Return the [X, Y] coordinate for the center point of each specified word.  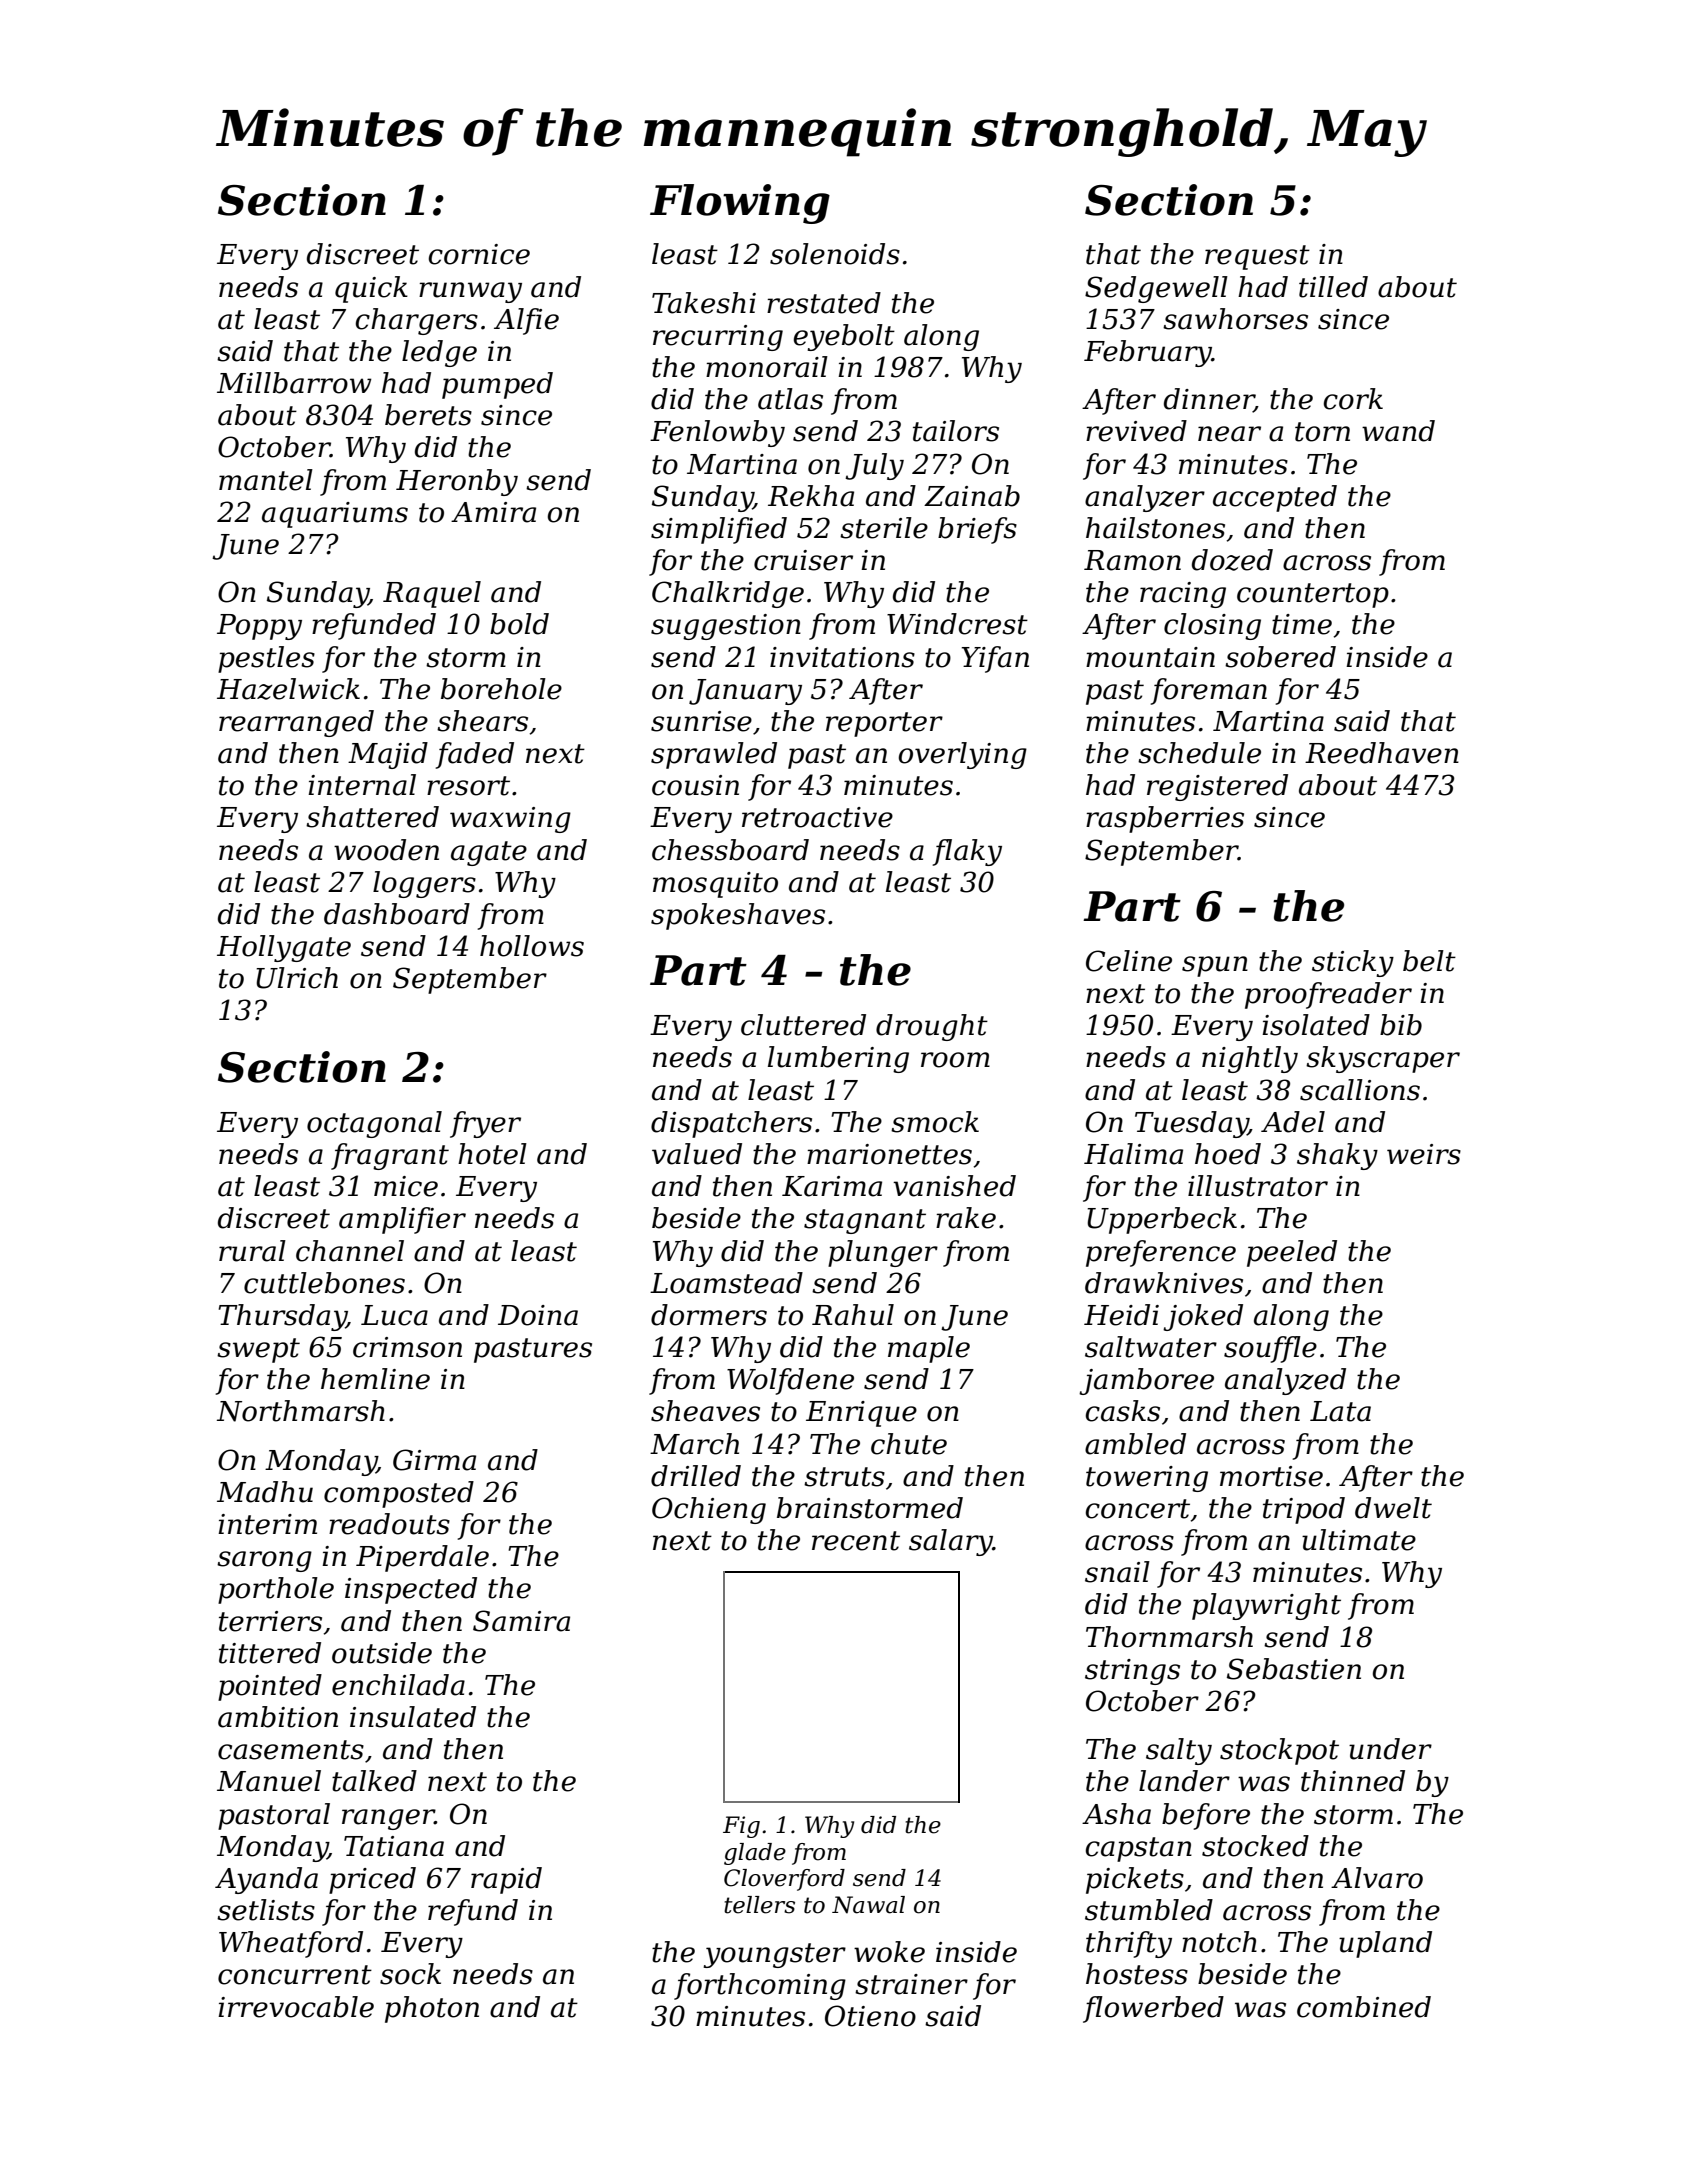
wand [1398, 431]
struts [844, 1477]
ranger [388, 1819]
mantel [266, 480]
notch [1219, 1942]
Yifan [995, 659]
